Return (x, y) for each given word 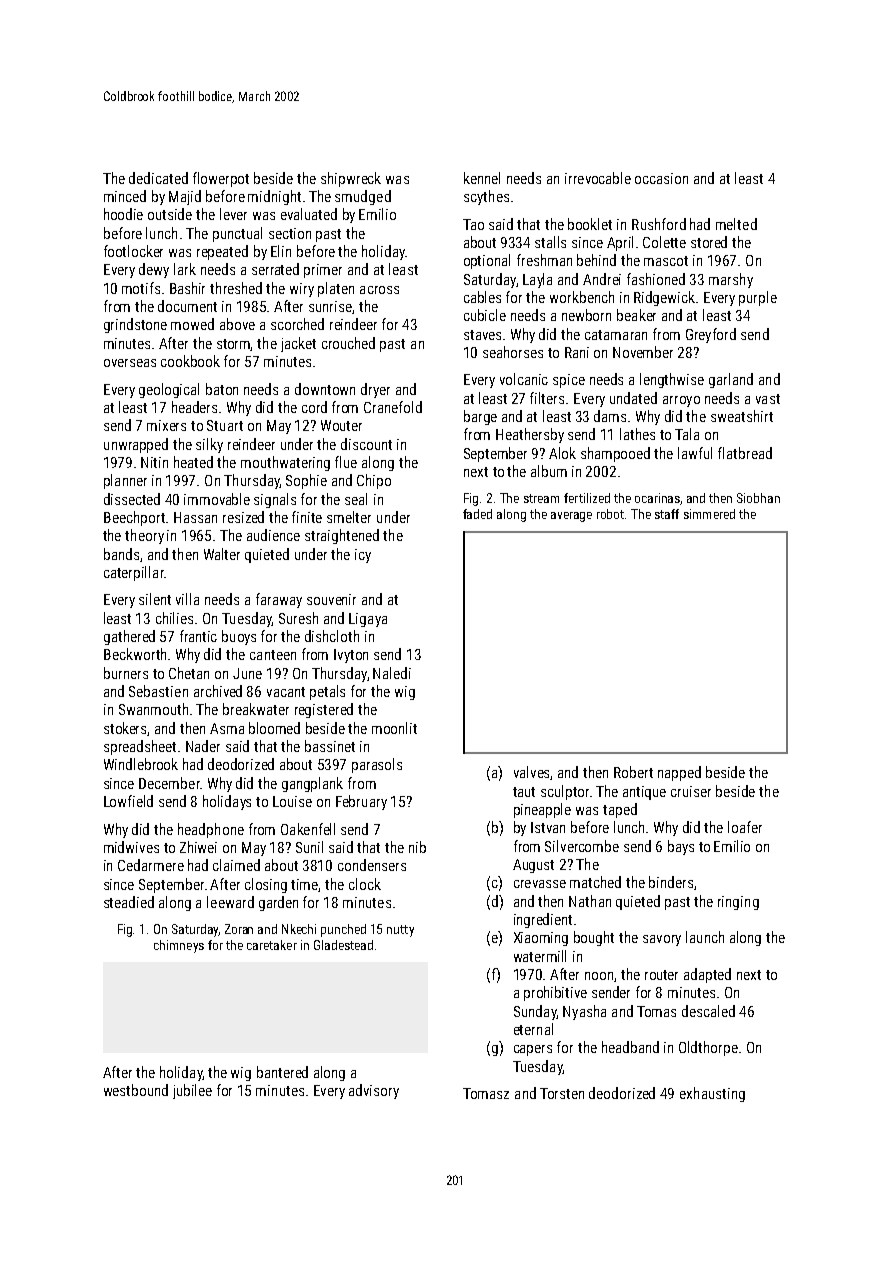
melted (736, 224)
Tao (473, 224)
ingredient (543, 920)
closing (266, 885)
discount (366, 444)
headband (630, 1047)
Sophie (306, 481)
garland (731, 380)
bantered (282, 1072)
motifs (141, 288)
